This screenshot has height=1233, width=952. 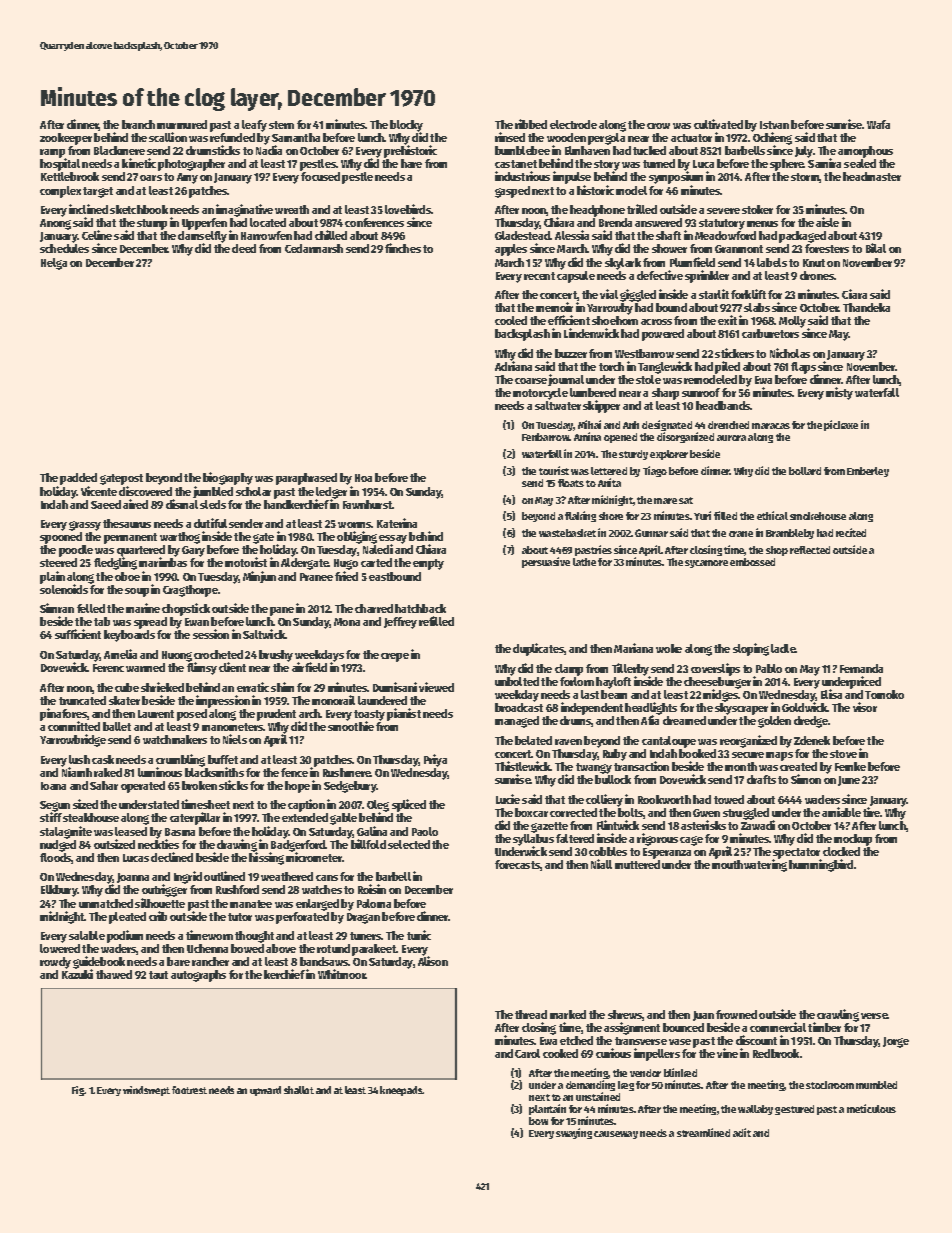 What do you see at coordinates (727, 367) in the screenshot?
I see `piled` at bounding box center [727, 367].
